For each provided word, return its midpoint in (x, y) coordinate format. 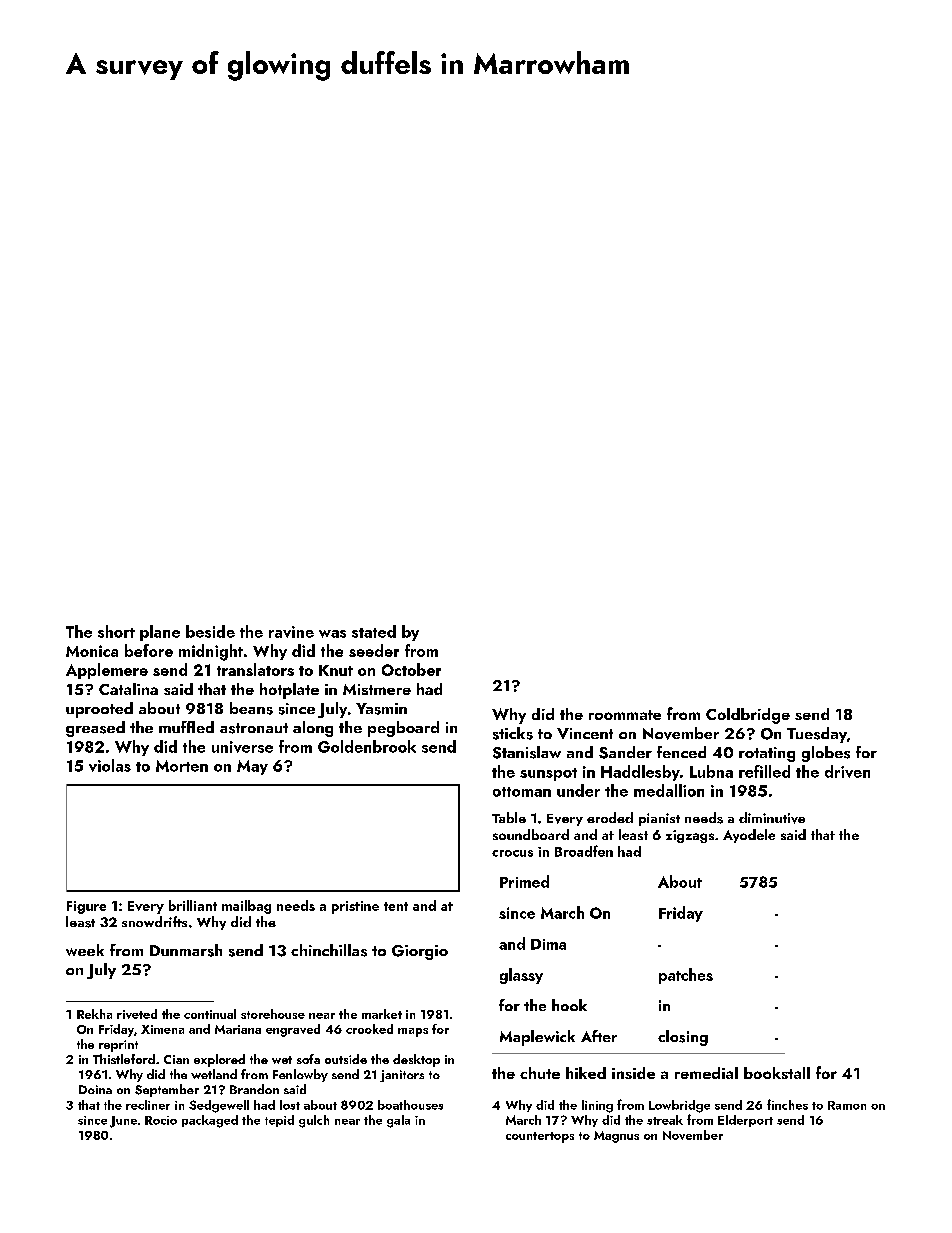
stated (374, 631)
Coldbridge (748, 716)
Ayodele (749, 836)
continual (210, 1014)
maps (413, 1032)
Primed (524, 881)
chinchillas (329, 950)
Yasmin (381, 709)
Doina (95, 1089)
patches (686, 976)
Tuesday (817, 735)
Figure (86, 907)
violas (110, 765)
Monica (92, 651)
